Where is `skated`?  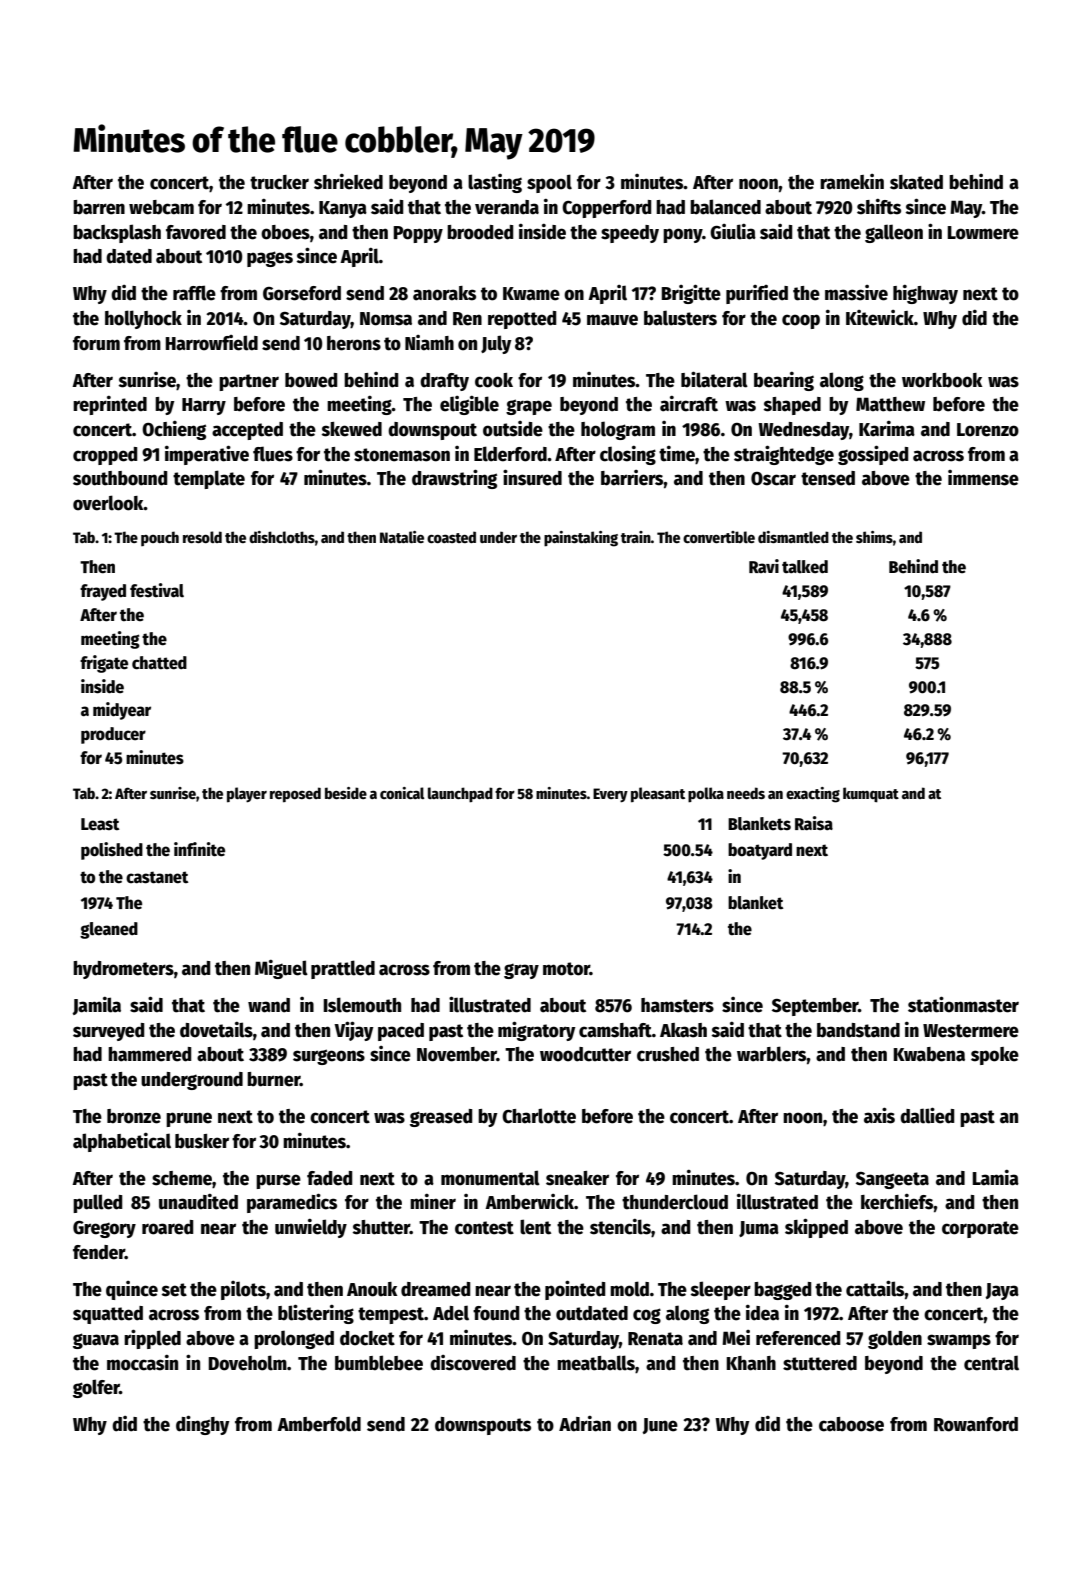 skated is located at coordinates (916, 182).
